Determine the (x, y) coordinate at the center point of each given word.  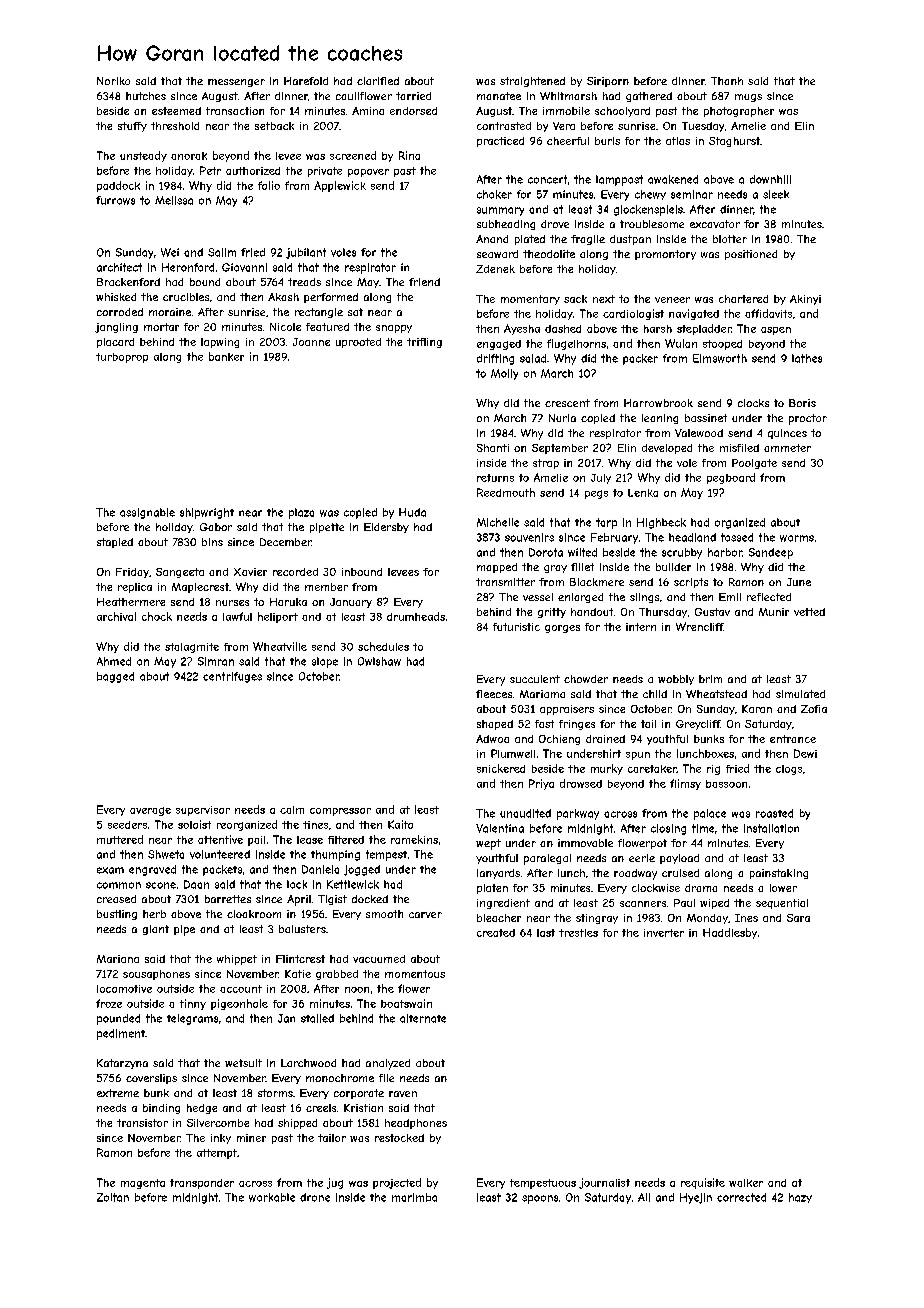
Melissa (174, 200)
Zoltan (113, 1197)
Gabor (216, 527)
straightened (532, 82)
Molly (504, 374)
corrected (741, 1197)
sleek (776, 194)
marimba (414, 1197)
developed (667, 449)
